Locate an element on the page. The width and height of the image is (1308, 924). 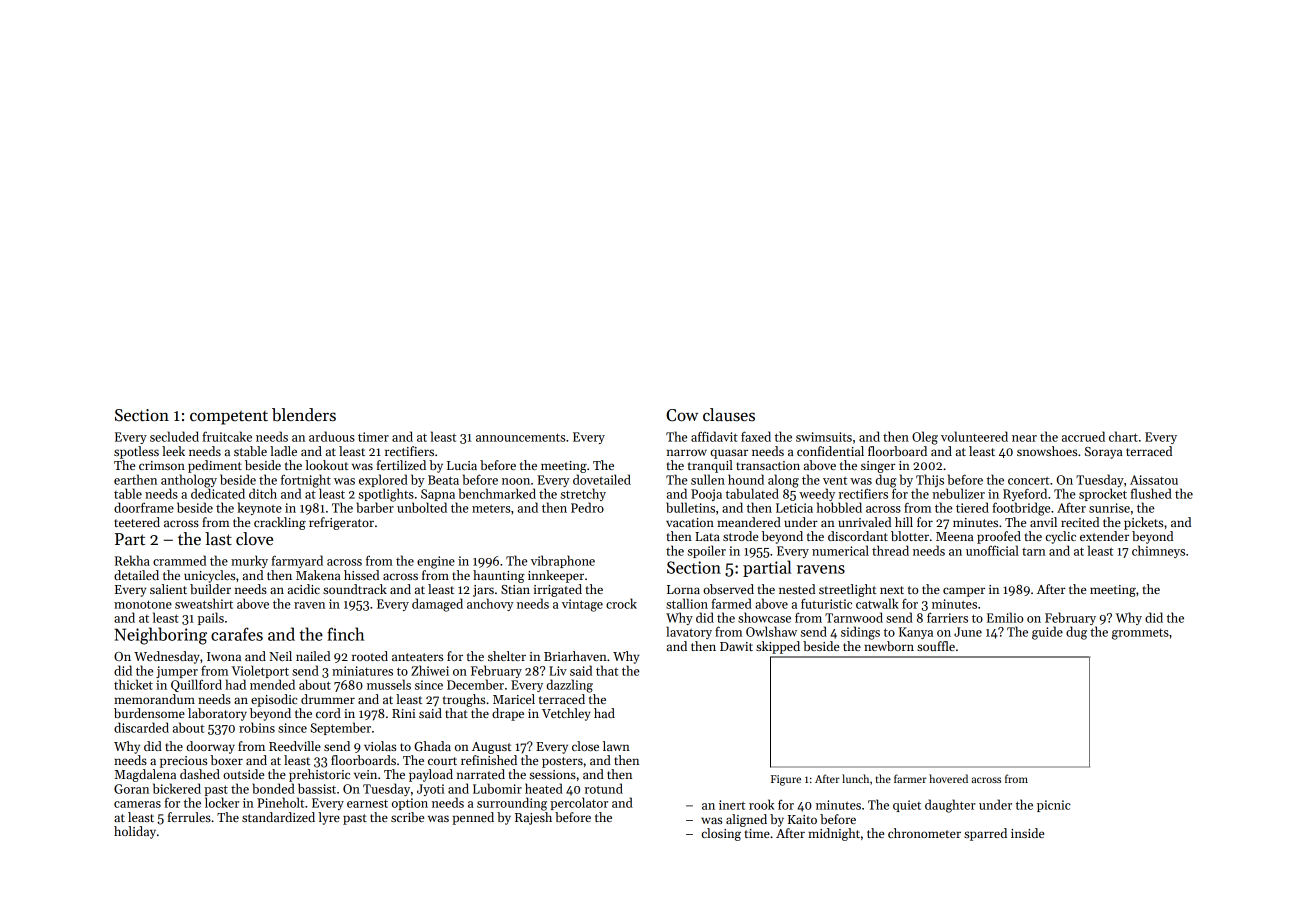
surrounding is located at coordinates (512, 804).
